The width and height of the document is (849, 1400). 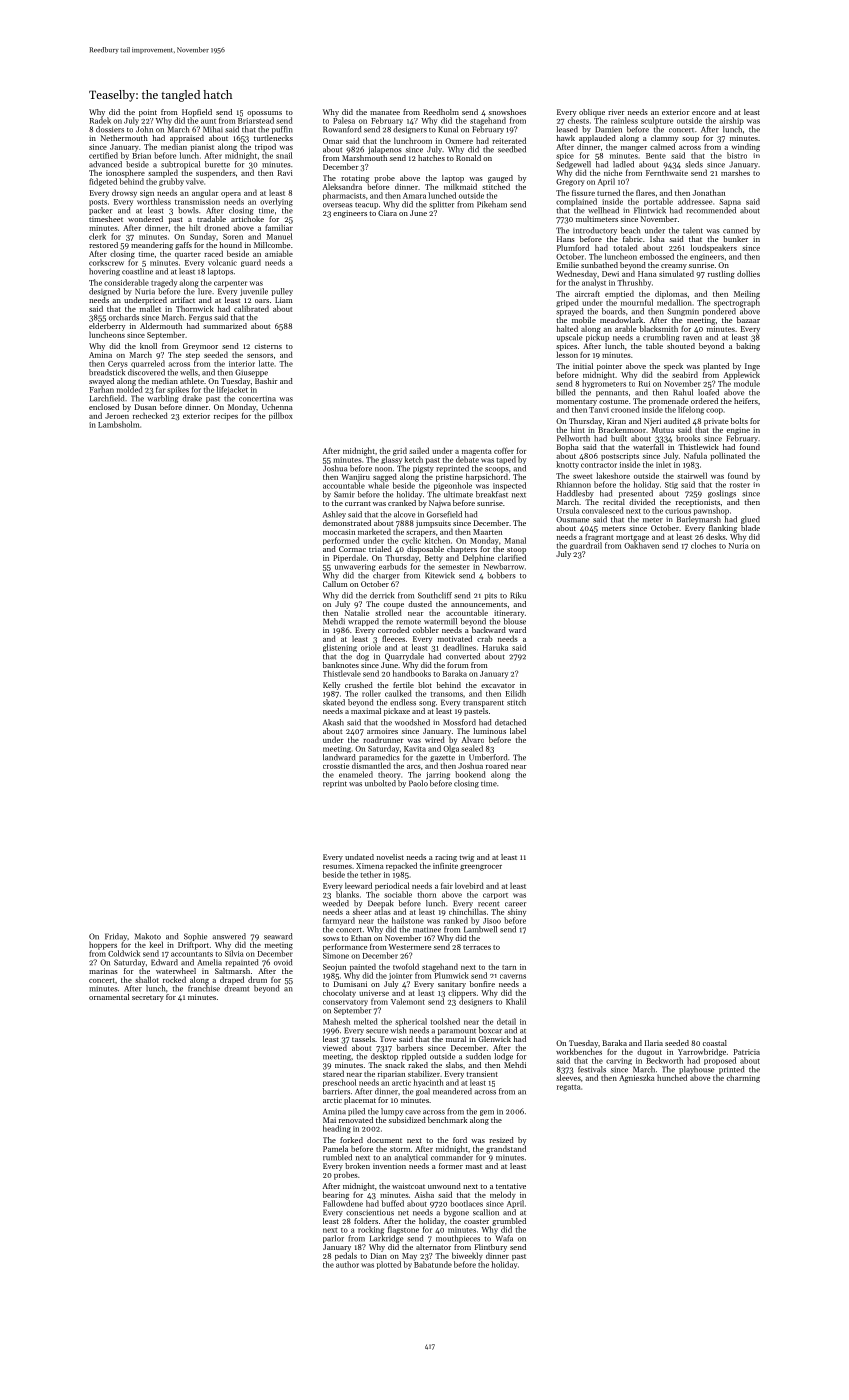 What do you see at coordinates (336, 766) in the document?
I see `crosstie` at bounding box center [336, 766].
